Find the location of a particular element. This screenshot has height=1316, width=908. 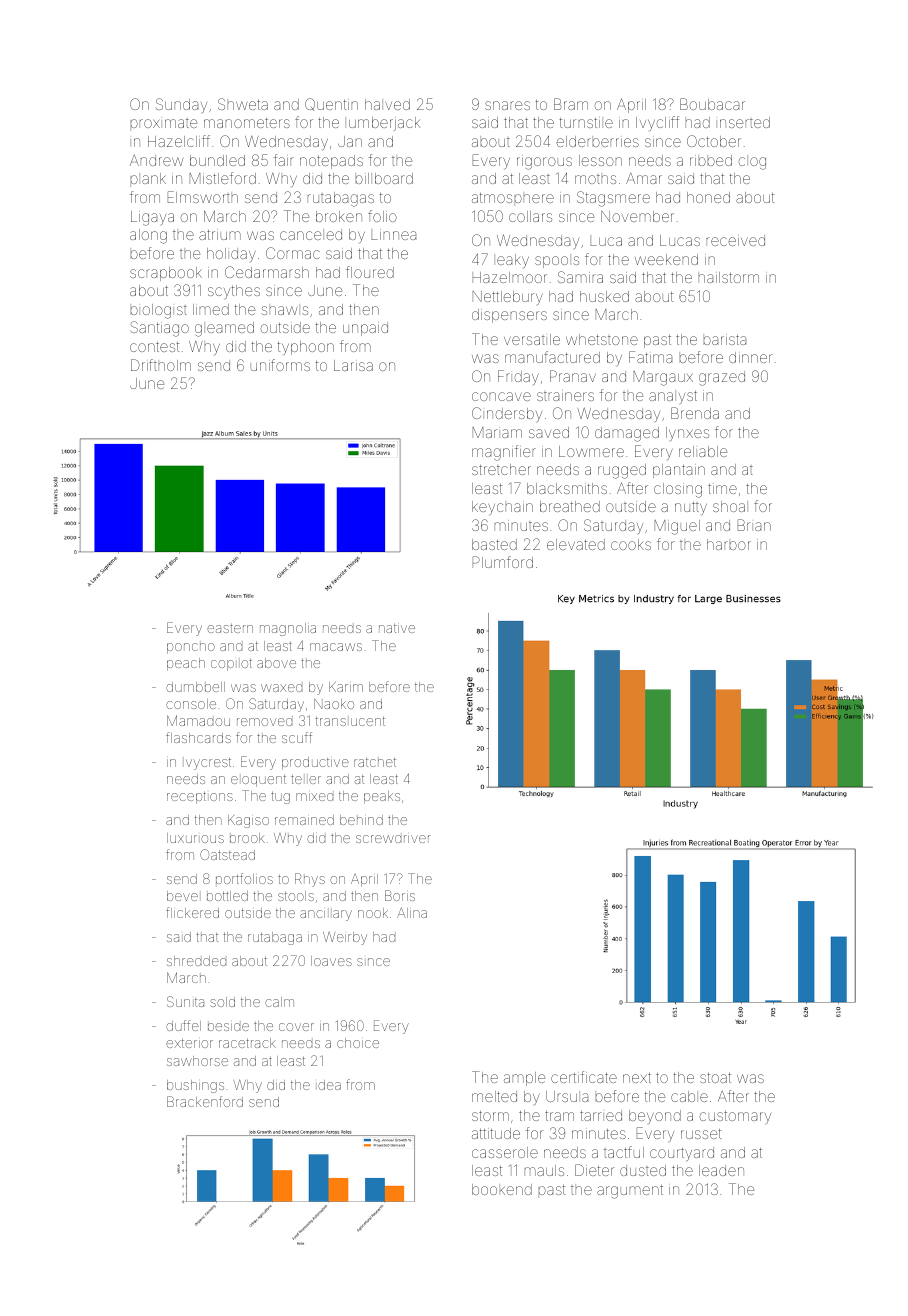

Driftholm is located at coordinates (161, 365).
